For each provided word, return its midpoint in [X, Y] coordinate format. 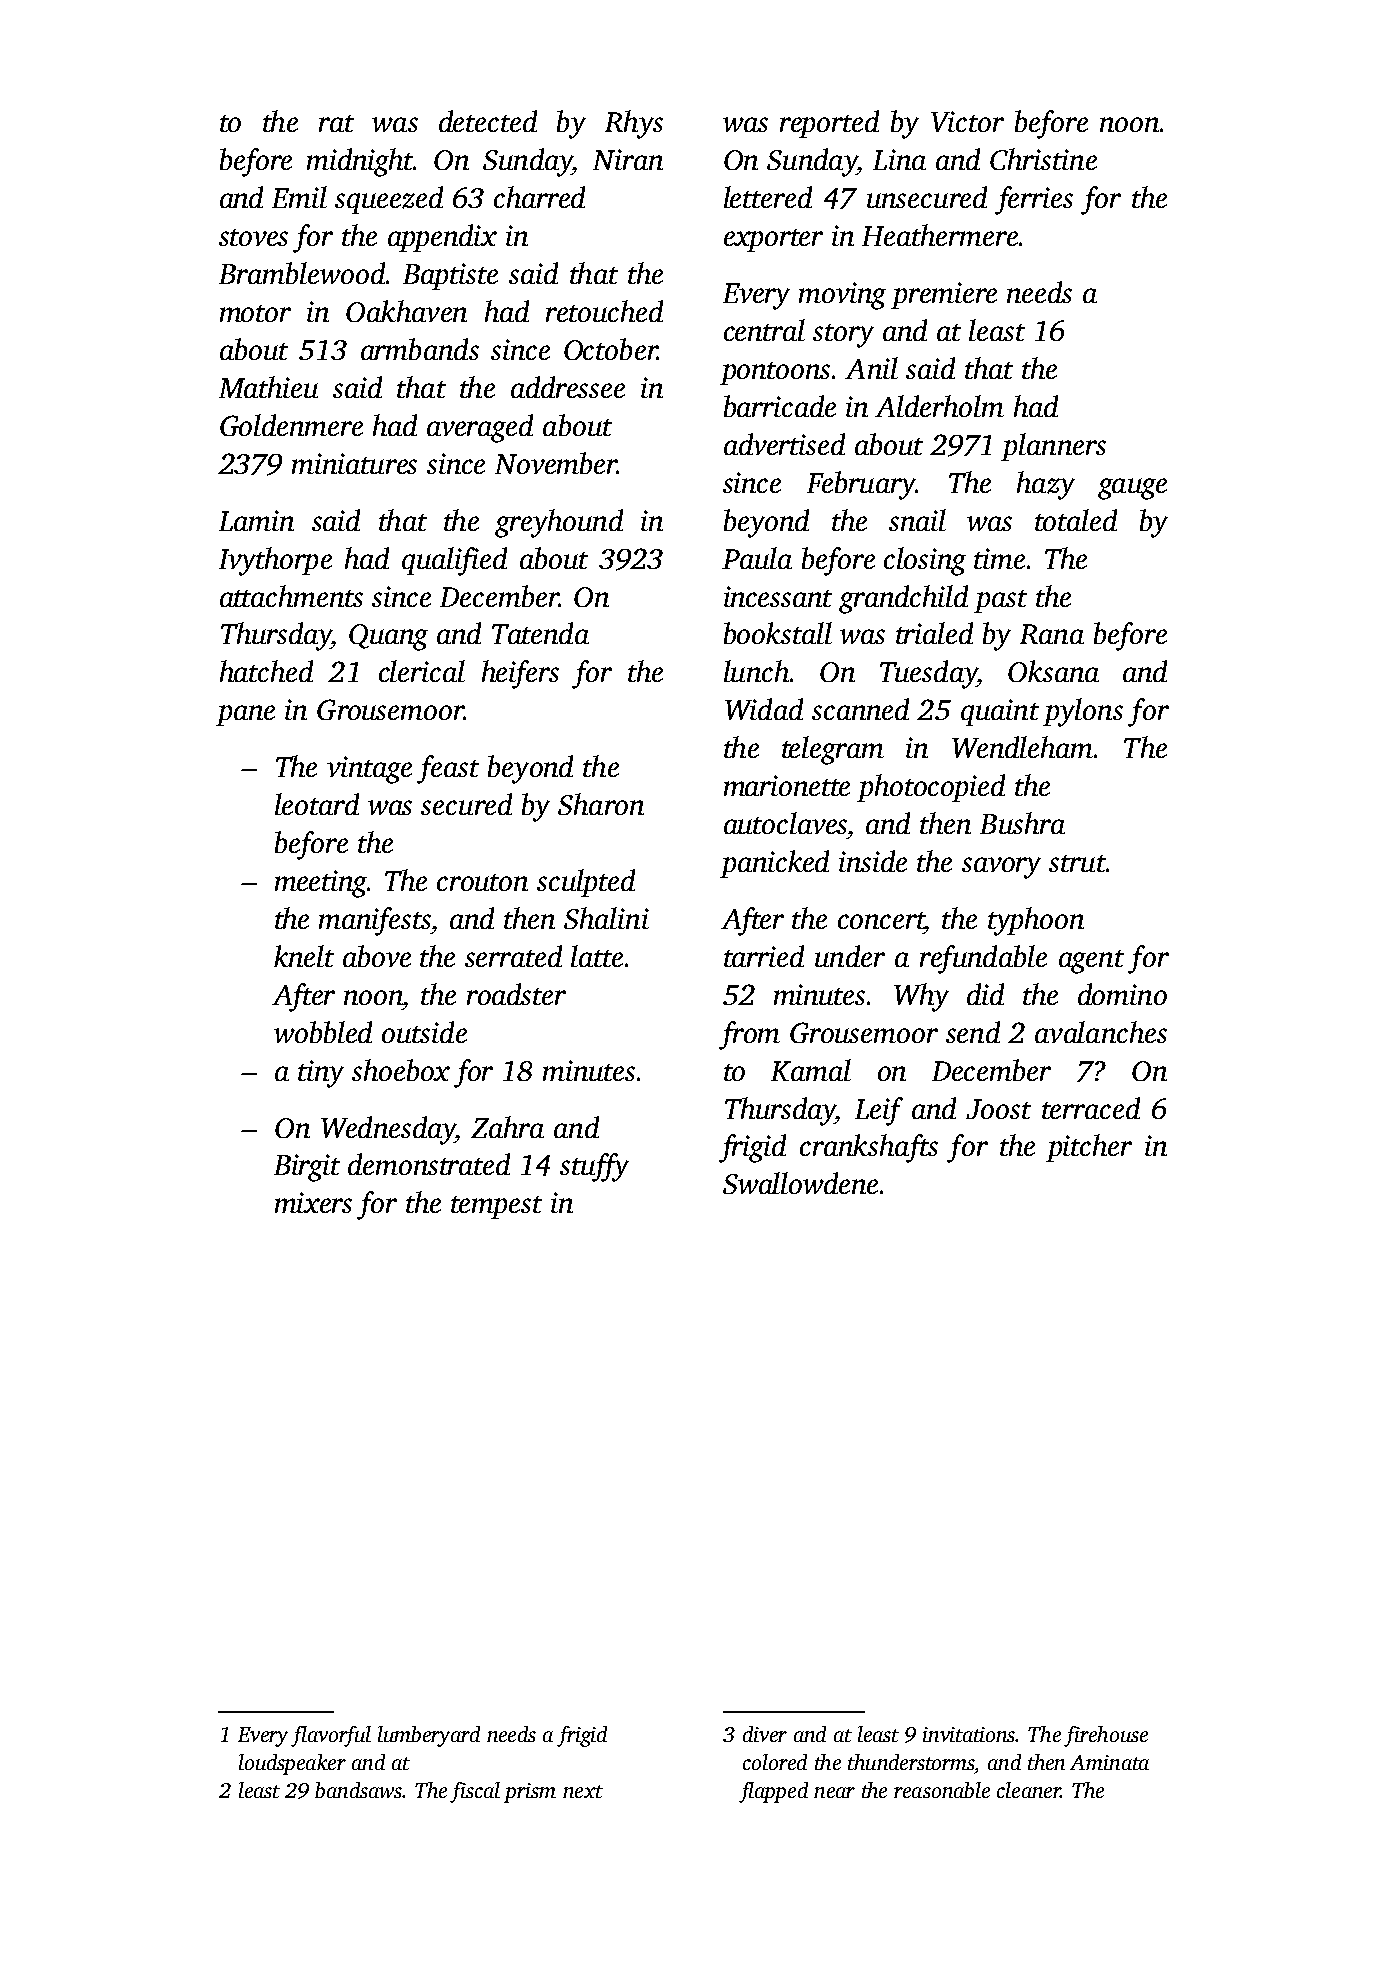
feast [448, 769]
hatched [266, 671]
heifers [520, 674]
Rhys [634, 124]
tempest [496, 1207]
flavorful [331, 1736]
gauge [1132, 489]
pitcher [1089, 1148]
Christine [1043, 159]
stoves [253, 237]
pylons [1083, 712]
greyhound [559, 523]
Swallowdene [800, 1183]
